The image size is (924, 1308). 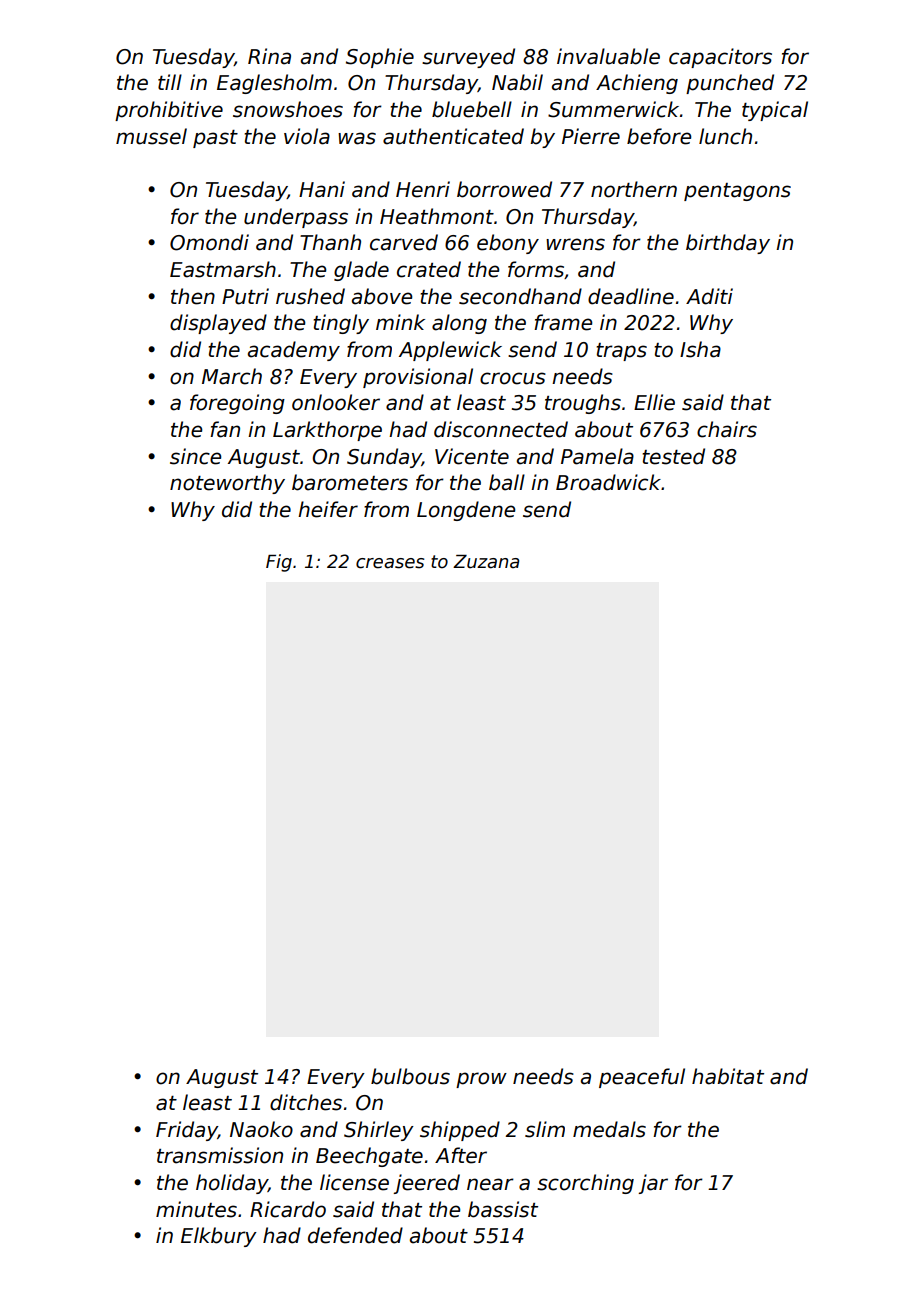 What do you see at coordinates (328, 509) in the screenshot?
I see `heifer` at bounding box center [328, 509].
